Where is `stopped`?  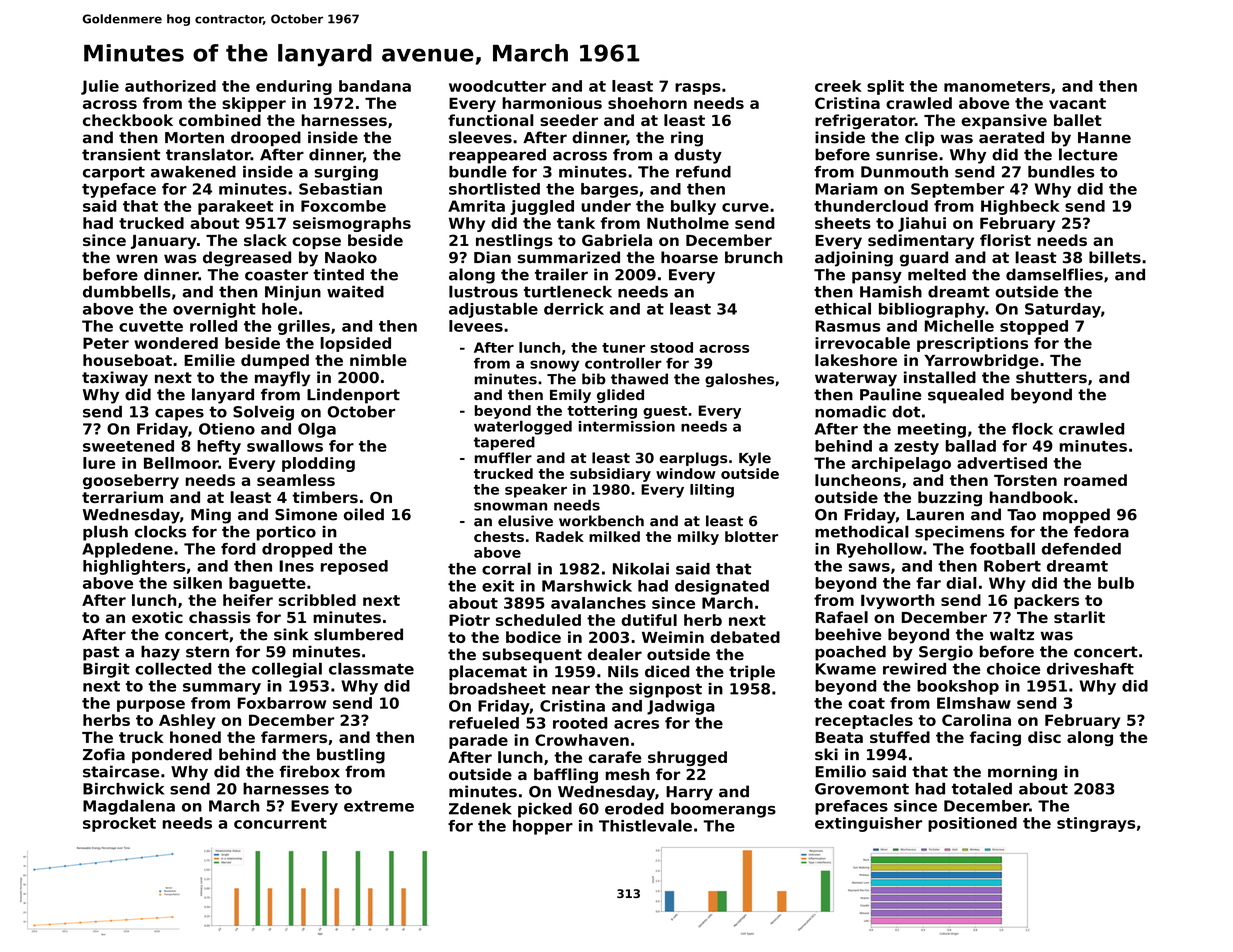
stopped is located at coordinates (1034, 327).
